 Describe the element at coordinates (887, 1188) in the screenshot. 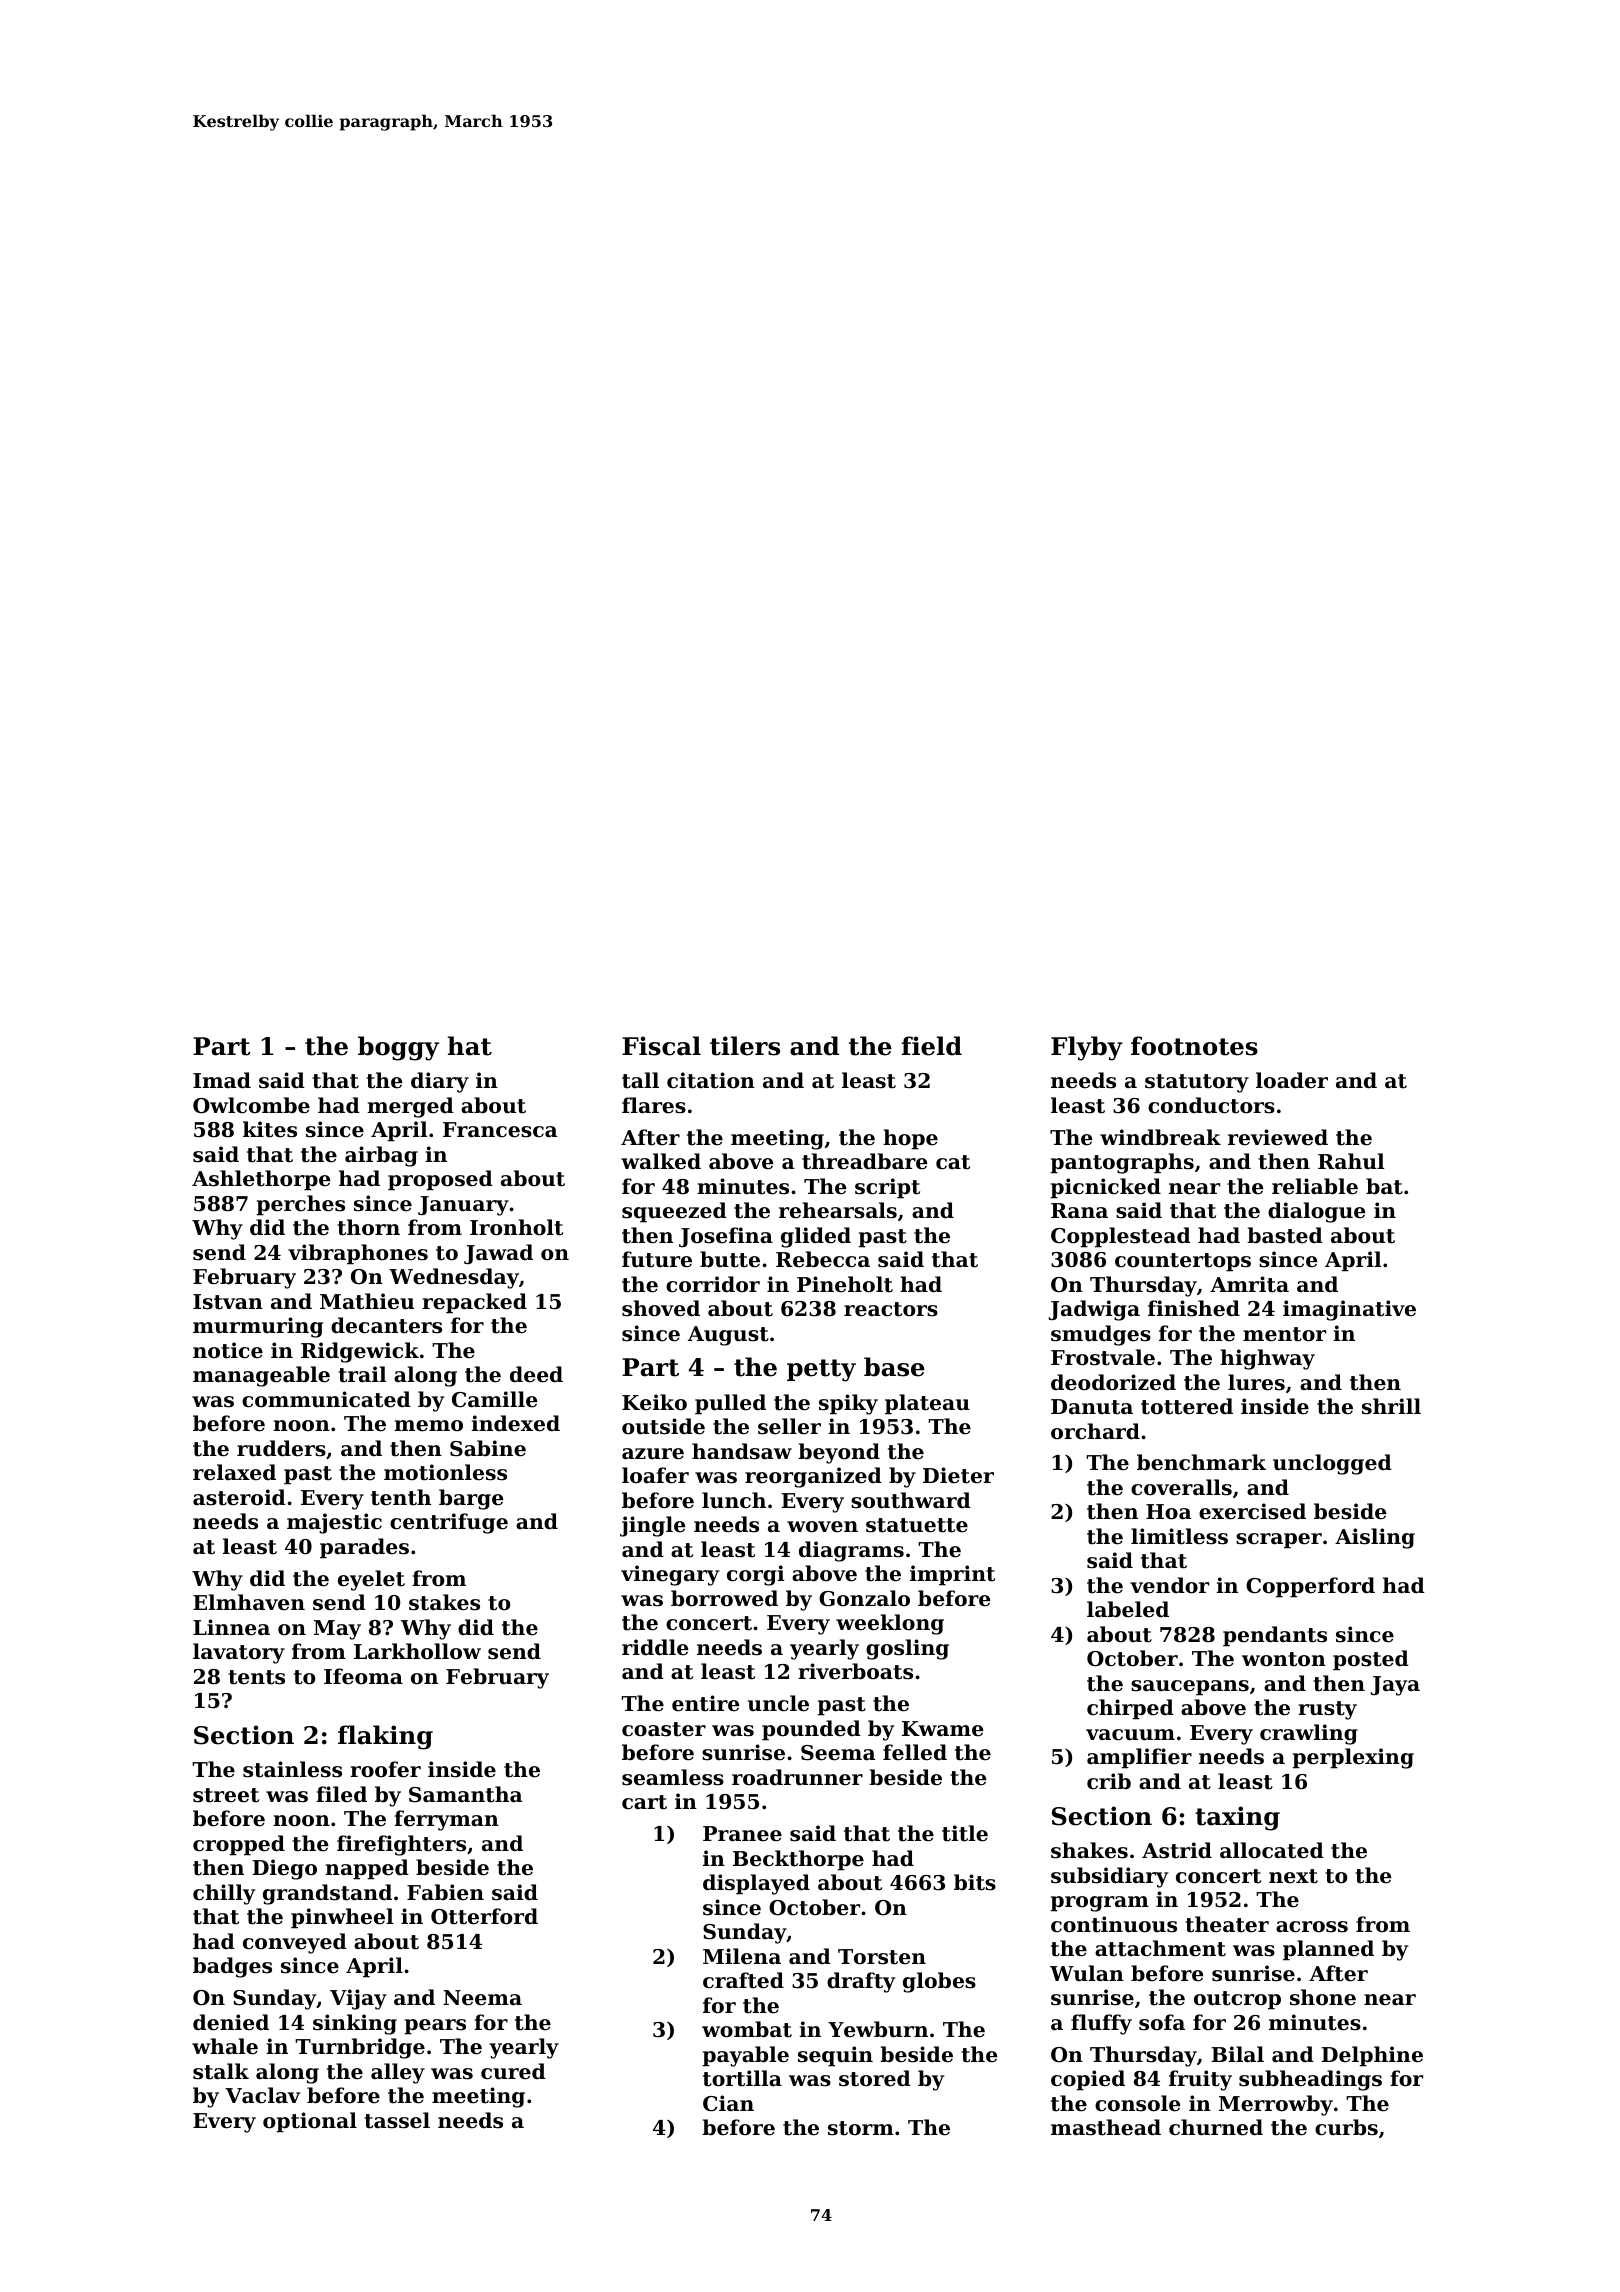

I see `script` at that location.
